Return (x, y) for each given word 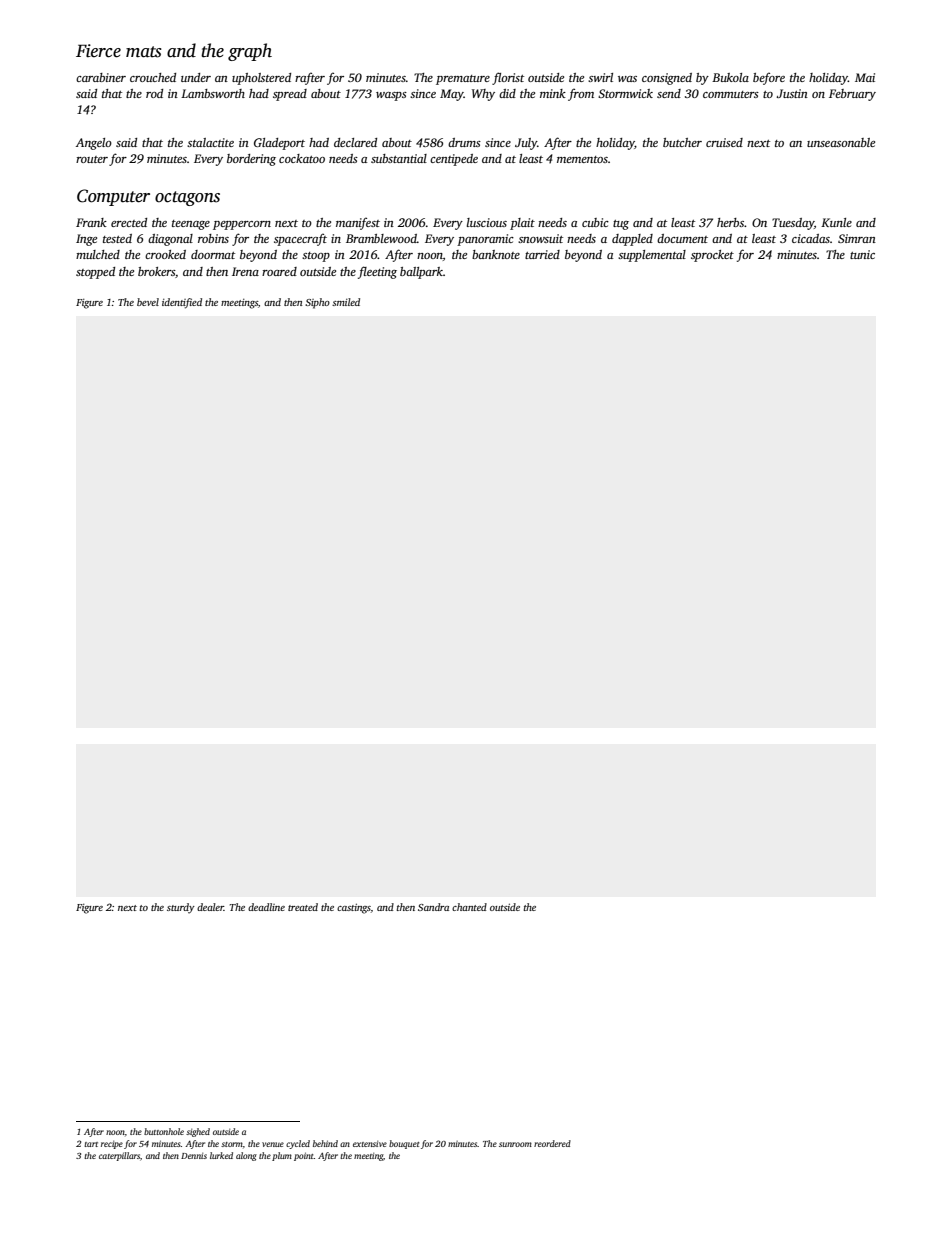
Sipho (317, 303)
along (246, 1156)
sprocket (712, 256)
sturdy (181, 908)
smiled (346, 302)
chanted (469, 907)
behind (325, 1143)
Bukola (730, 77)
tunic (862, 254)
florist (508, 78)
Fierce (98, 51)
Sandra (433, 907)
